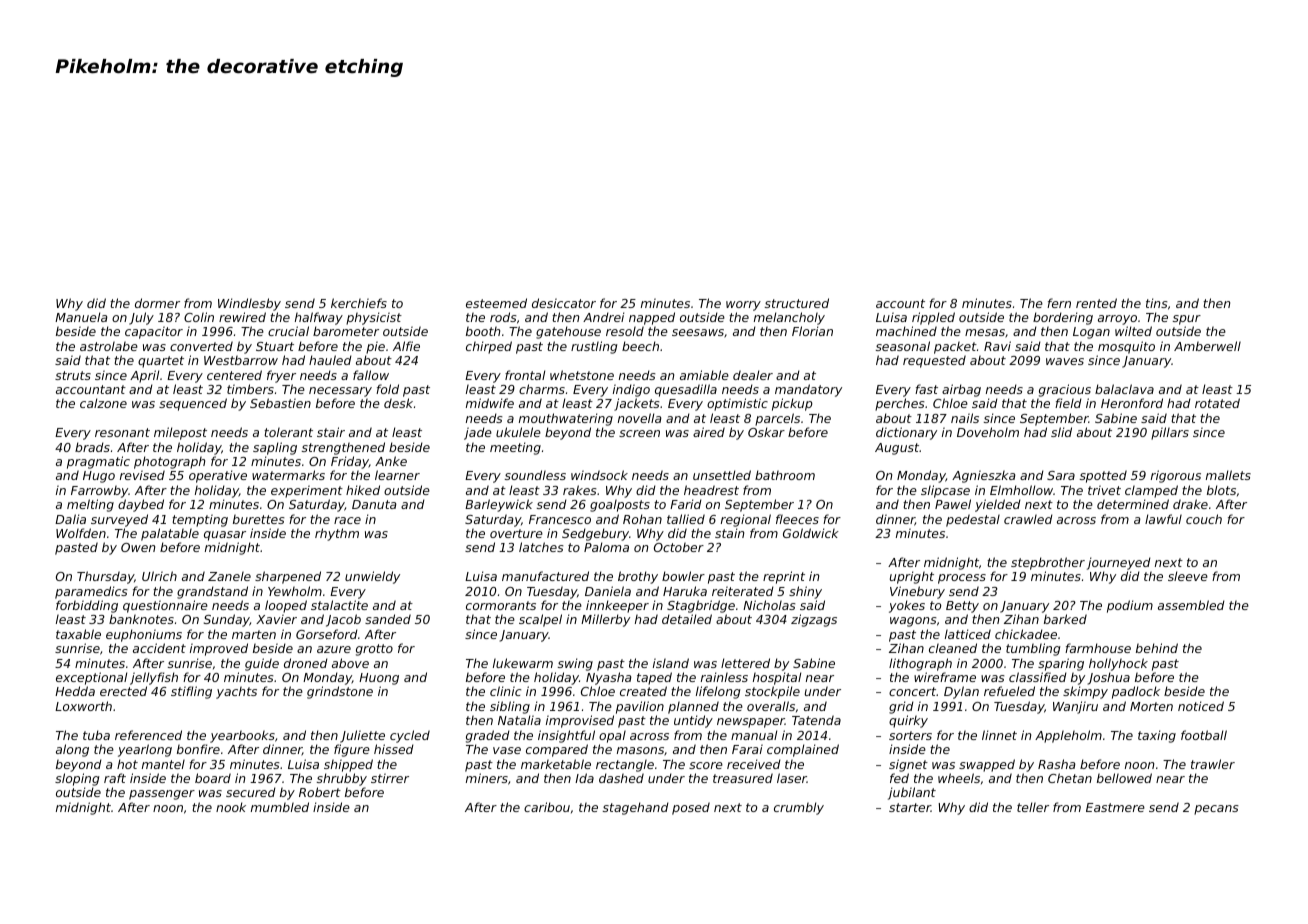 This screenshot has width=1308, height=924. I want to click on Eastmere, so click(1115, 807).
